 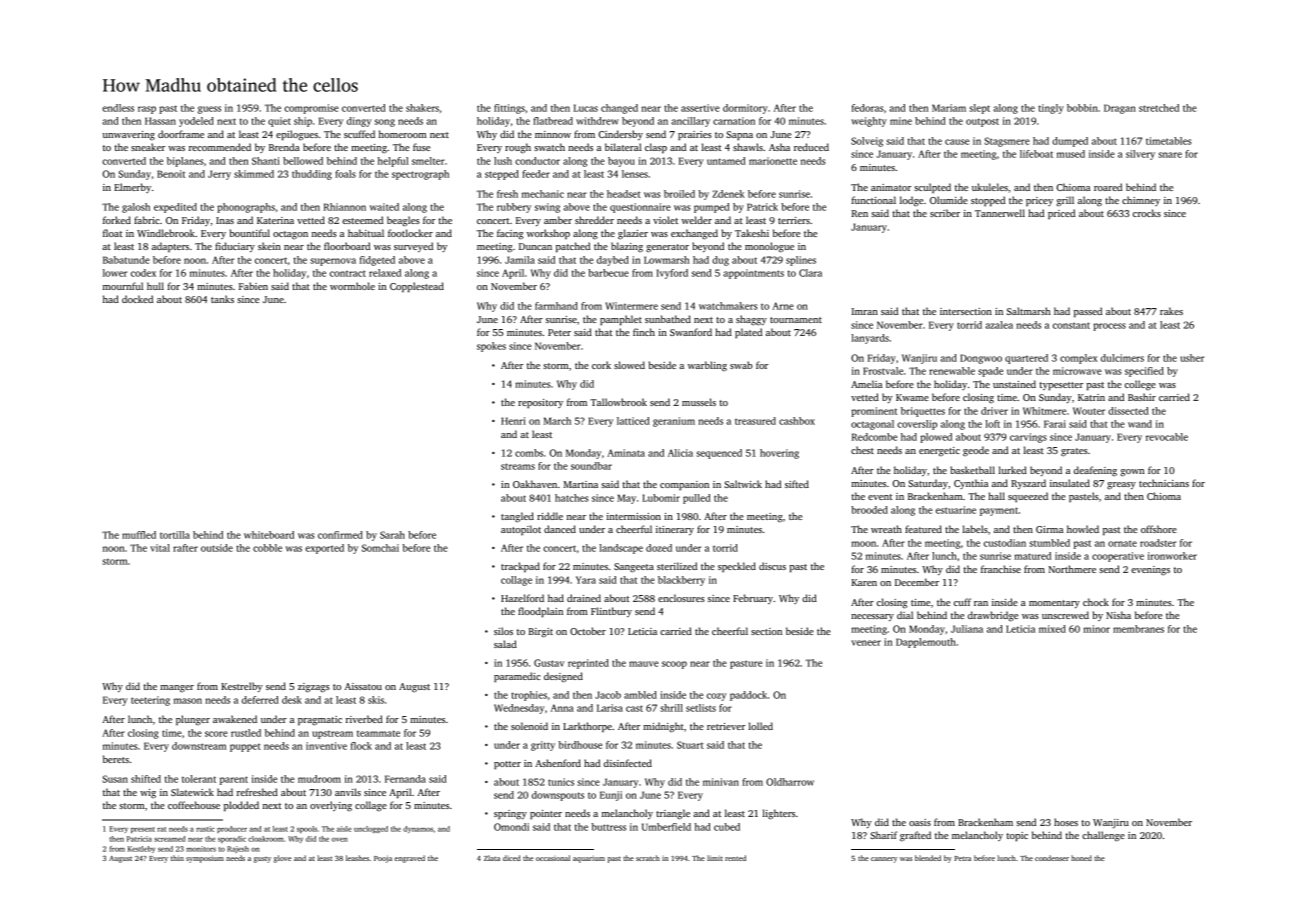 I want to click on Henri, so click(x=513, y=421).
